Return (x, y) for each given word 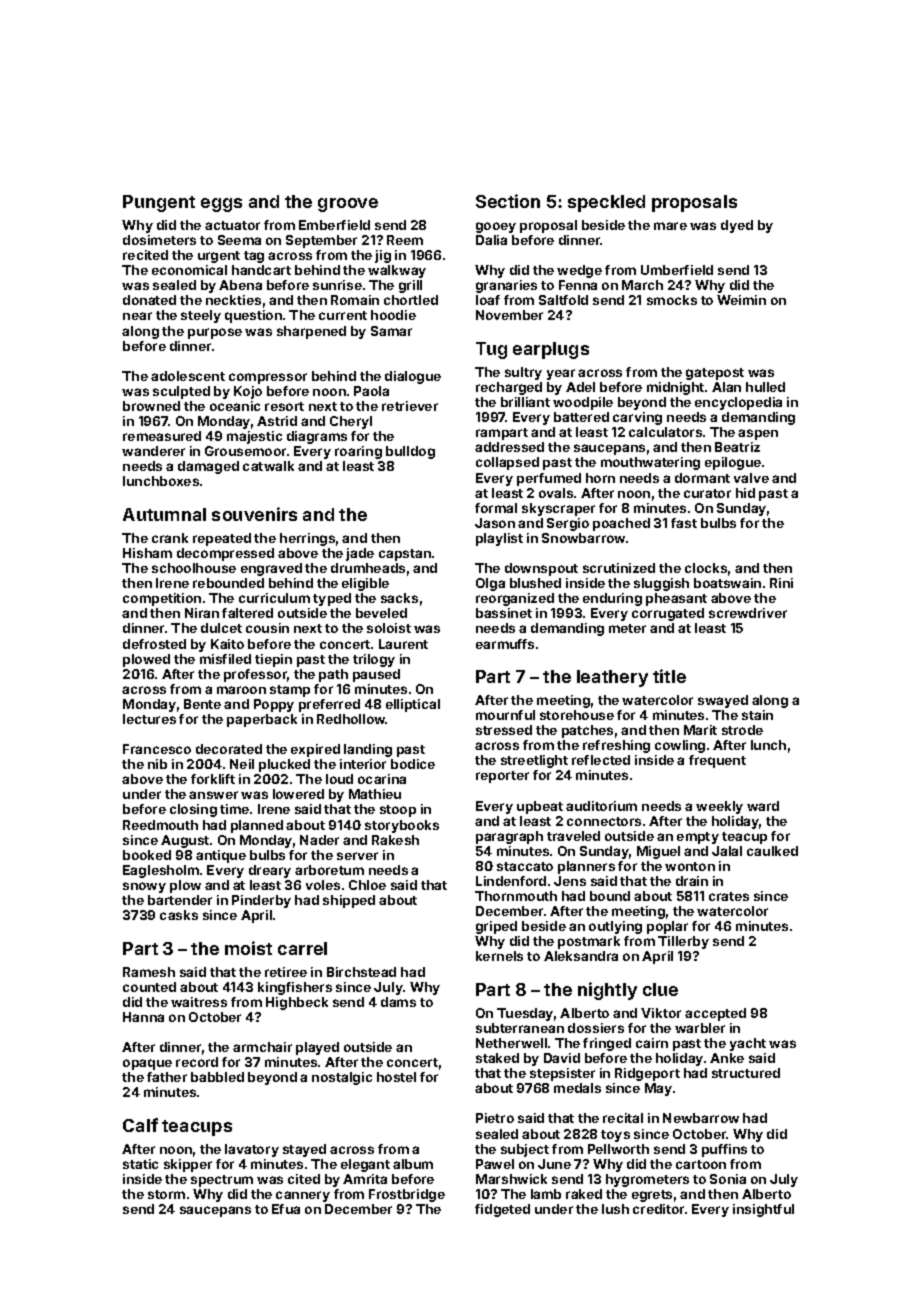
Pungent (159, 203)
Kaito (227, 644)
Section (508, 201)
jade (360, 554)
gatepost (715, 374)
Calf (140, 1125)
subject (525, 1150)
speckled (606, 203)
